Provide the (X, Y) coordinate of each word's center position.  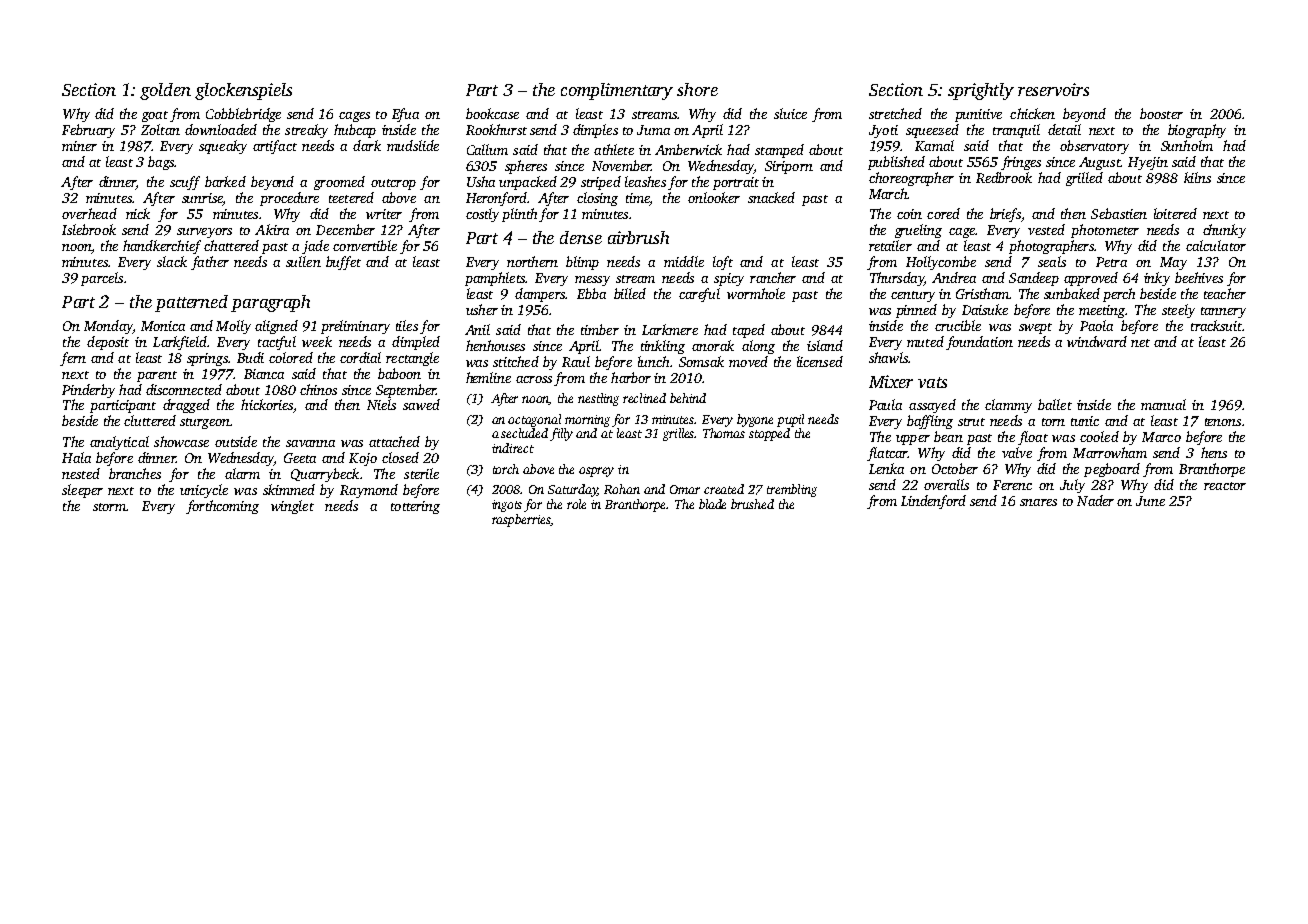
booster (1161, 113)
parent (157, 376)
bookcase (492, 113)
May (1173, 263)
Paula (885, 404)
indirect (513, 448)
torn (1053, 422)
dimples (595, 131)
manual (1163, 404)
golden (165, 91)
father (210, 263)
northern (532, 261)
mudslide (413, 145)
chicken (1032, 113)
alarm (242, 473)
